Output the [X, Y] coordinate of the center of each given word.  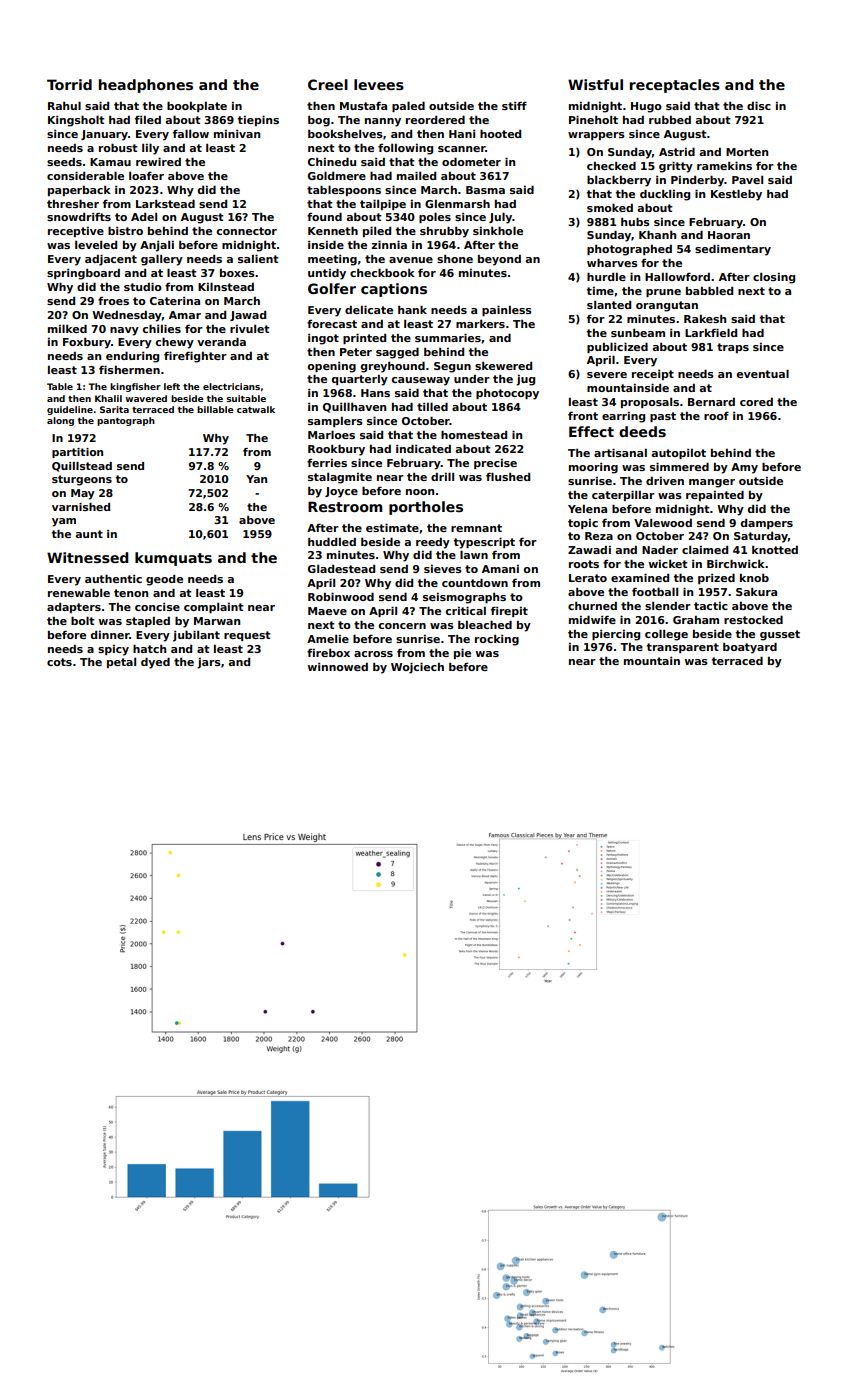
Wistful [595, 84]
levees [379, 84]
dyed [155, 663]
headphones [145, 86]
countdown [475, 582]
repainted [715, 495]
